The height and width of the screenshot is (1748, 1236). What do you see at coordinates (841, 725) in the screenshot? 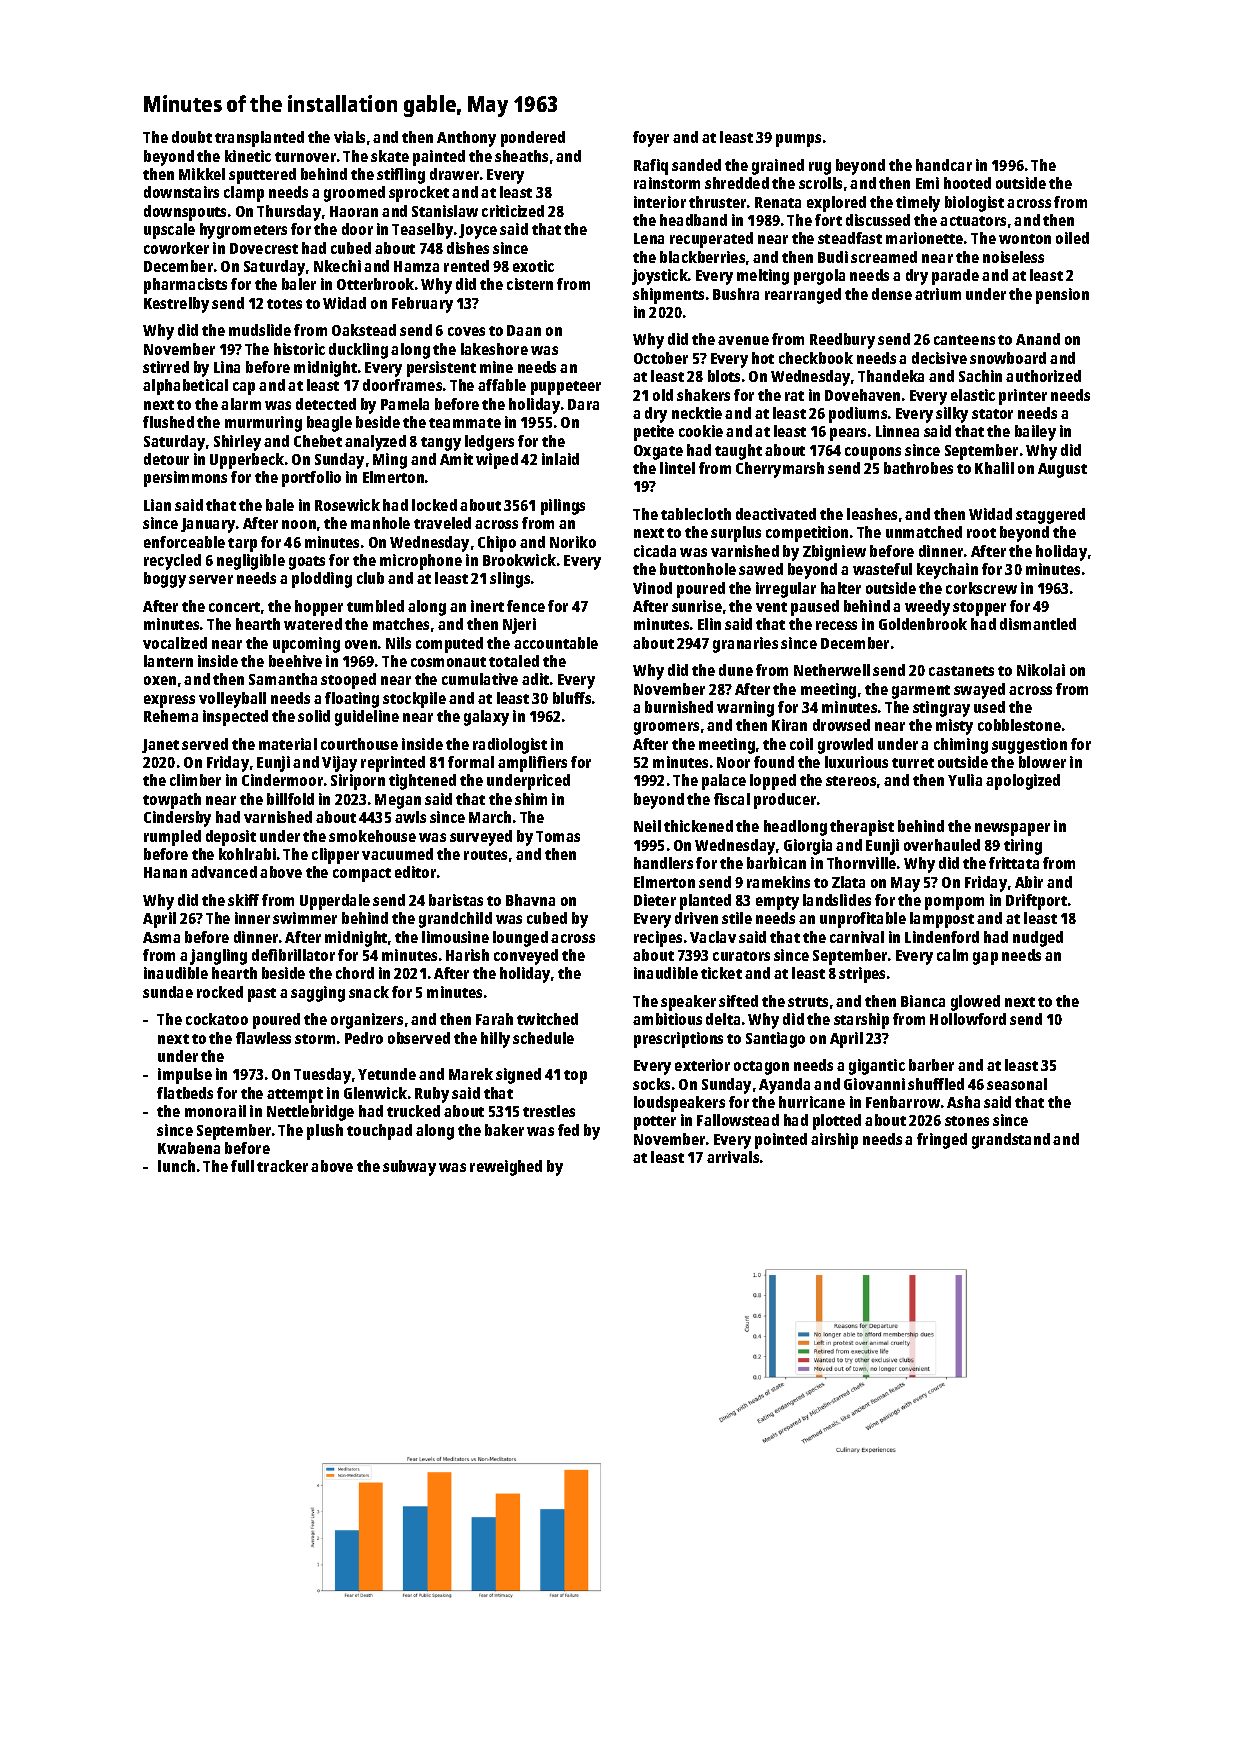
I see `drowsed` at bounding box center [841, 725].
